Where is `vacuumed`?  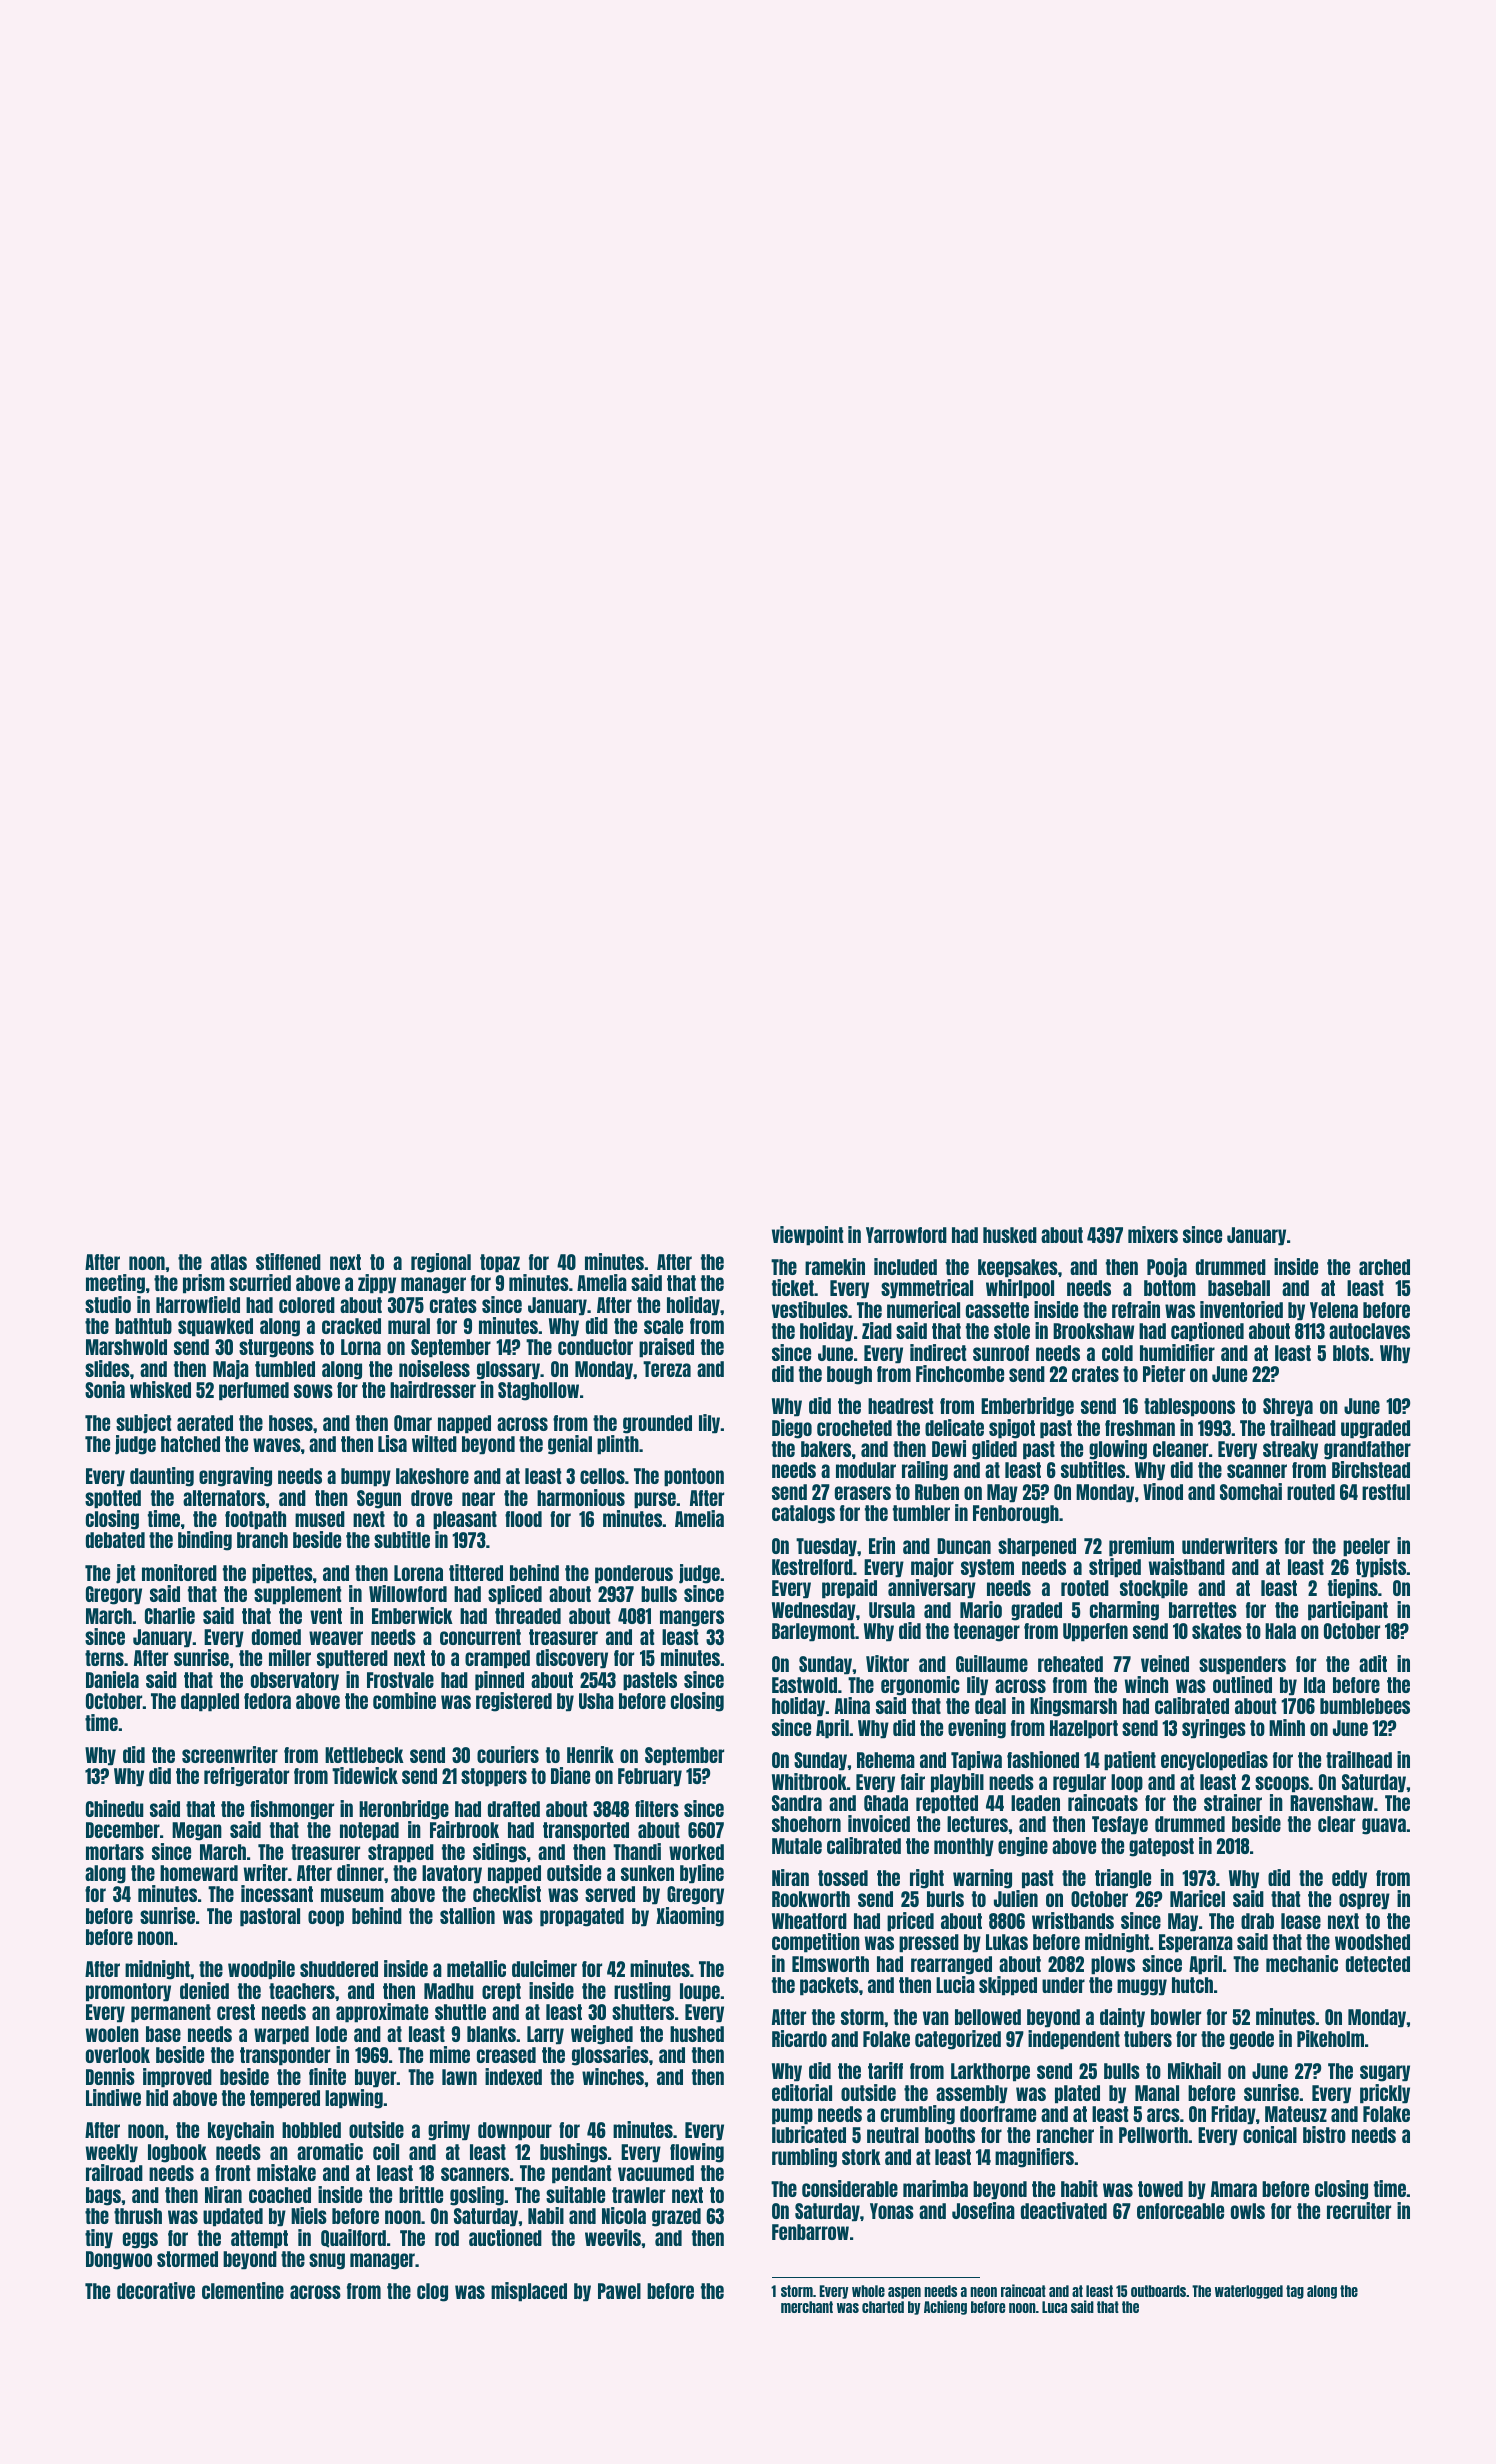
vacuumed is located at coordinates (656, 2173).
